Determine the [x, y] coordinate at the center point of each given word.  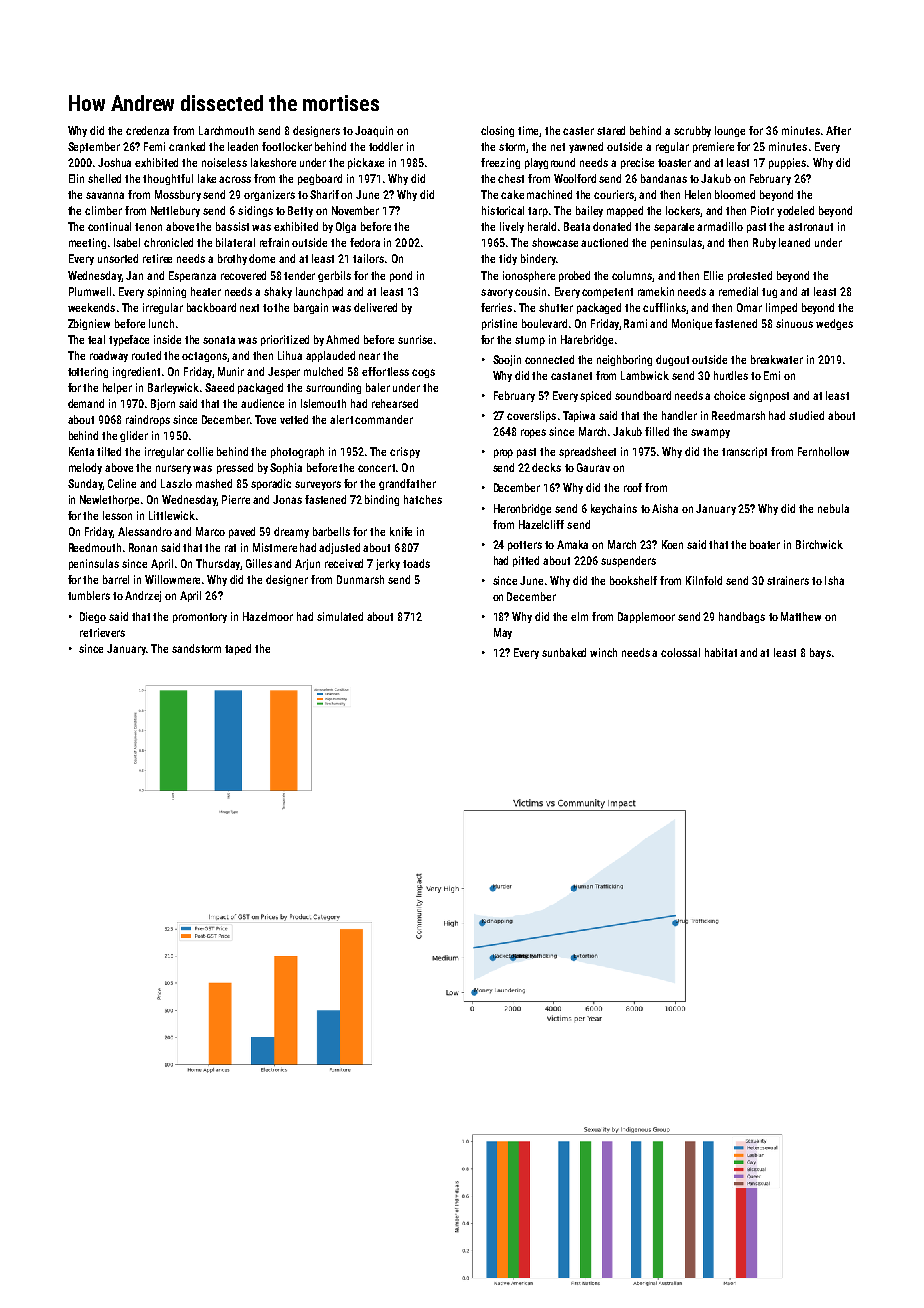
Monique [692, 324]
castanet [571, 376]
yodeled [795, 211]
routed [146, 355]
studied [806, 415]
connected [549, 359]
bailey [589, 211]
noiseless [224, 162]
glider [134, 436]
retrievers [102, 632]
